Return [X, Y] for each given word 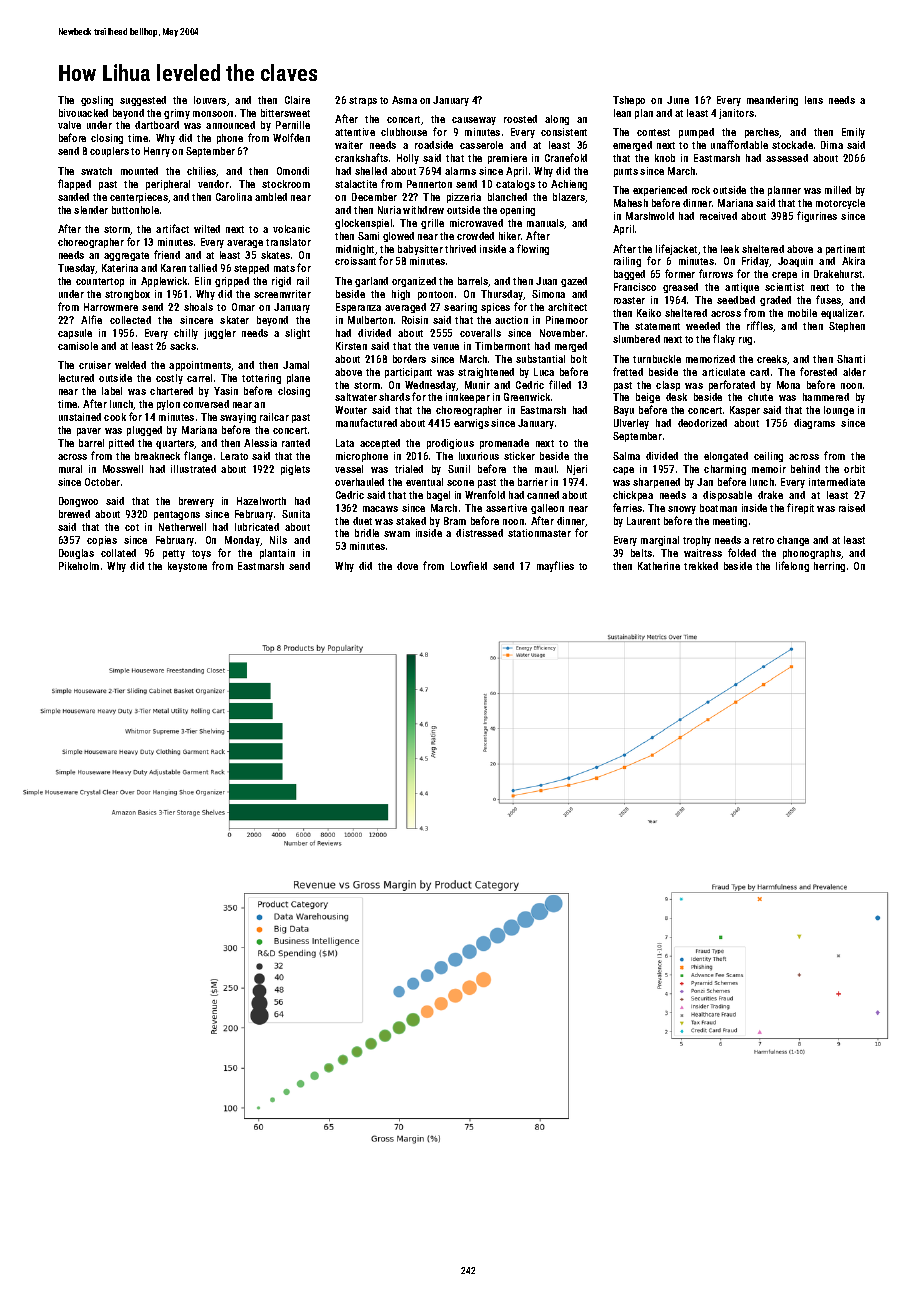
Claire [297, 100]
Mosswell [123, 469]
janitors [736, 114]
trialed [409, 469]
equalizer [842, 314]
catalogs [515, 185]
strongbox [127, 295]
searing [460, 308]
